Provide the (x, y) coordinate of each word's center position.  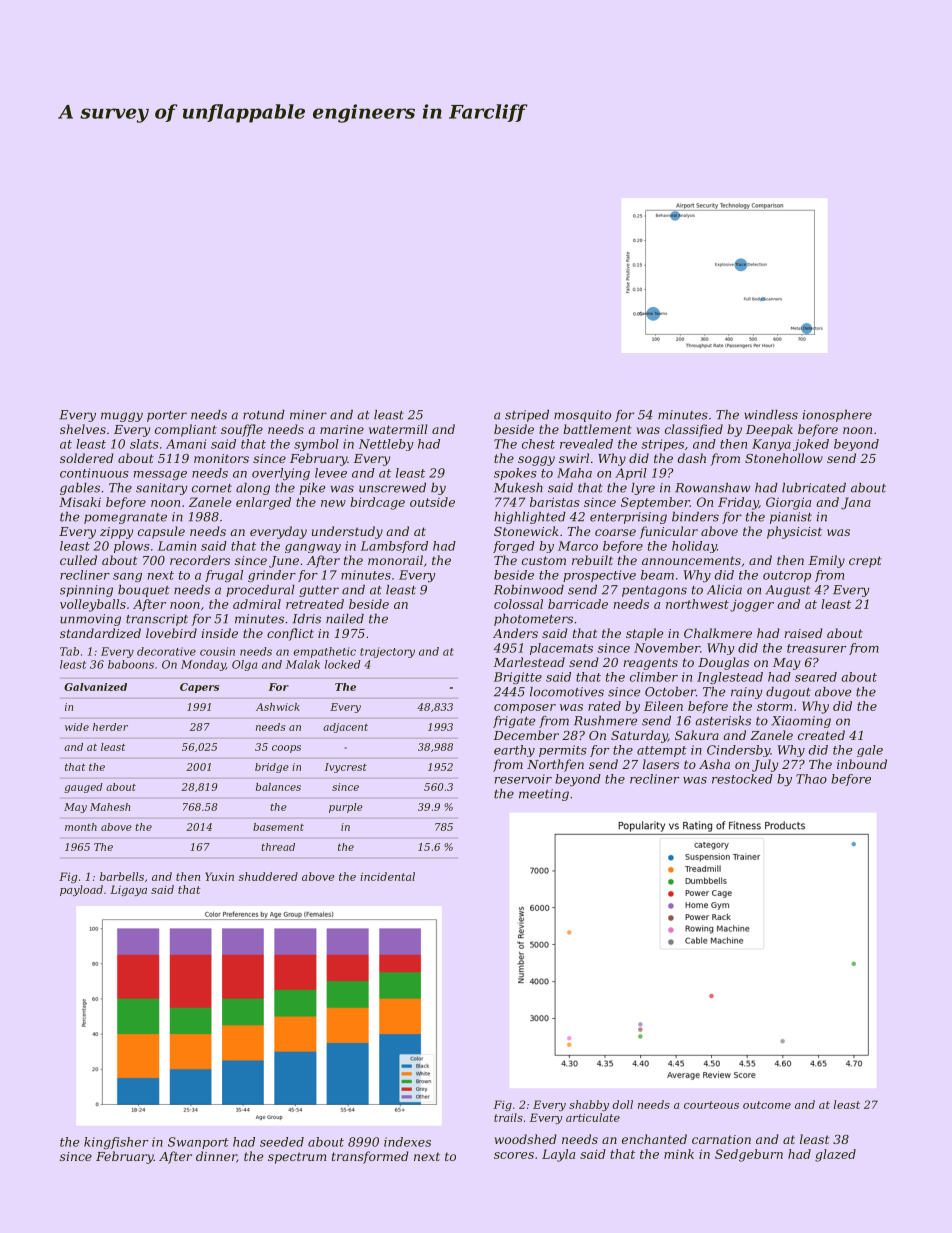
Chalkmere (718, 633)
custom (544, 560)
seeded (282, 1142)
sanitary (162, 489)
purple (346, 808)
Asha (714, 764)
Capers (199, 688)
